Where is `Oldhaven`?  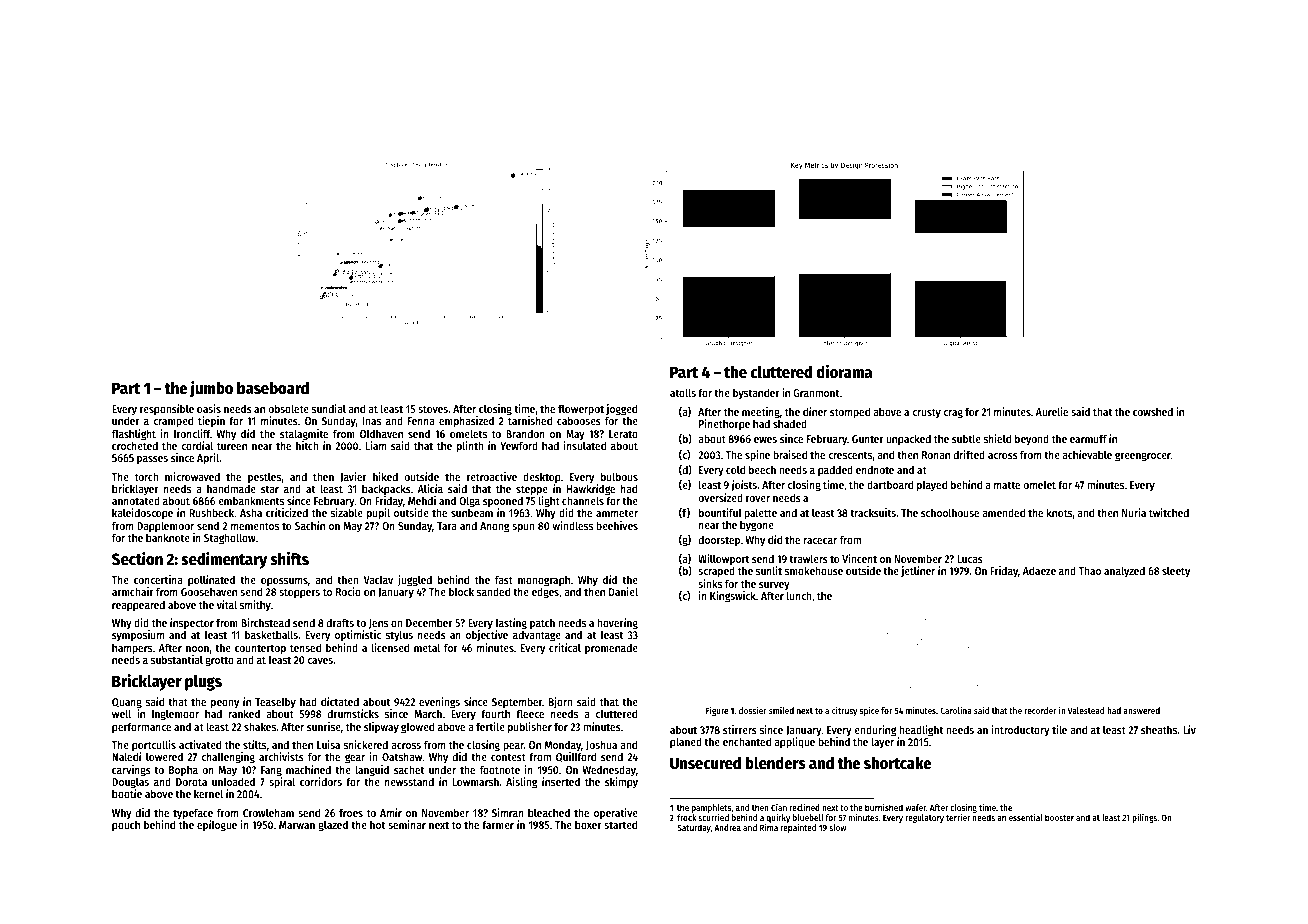
Oldhaven is located at coordinates (381, 433).
